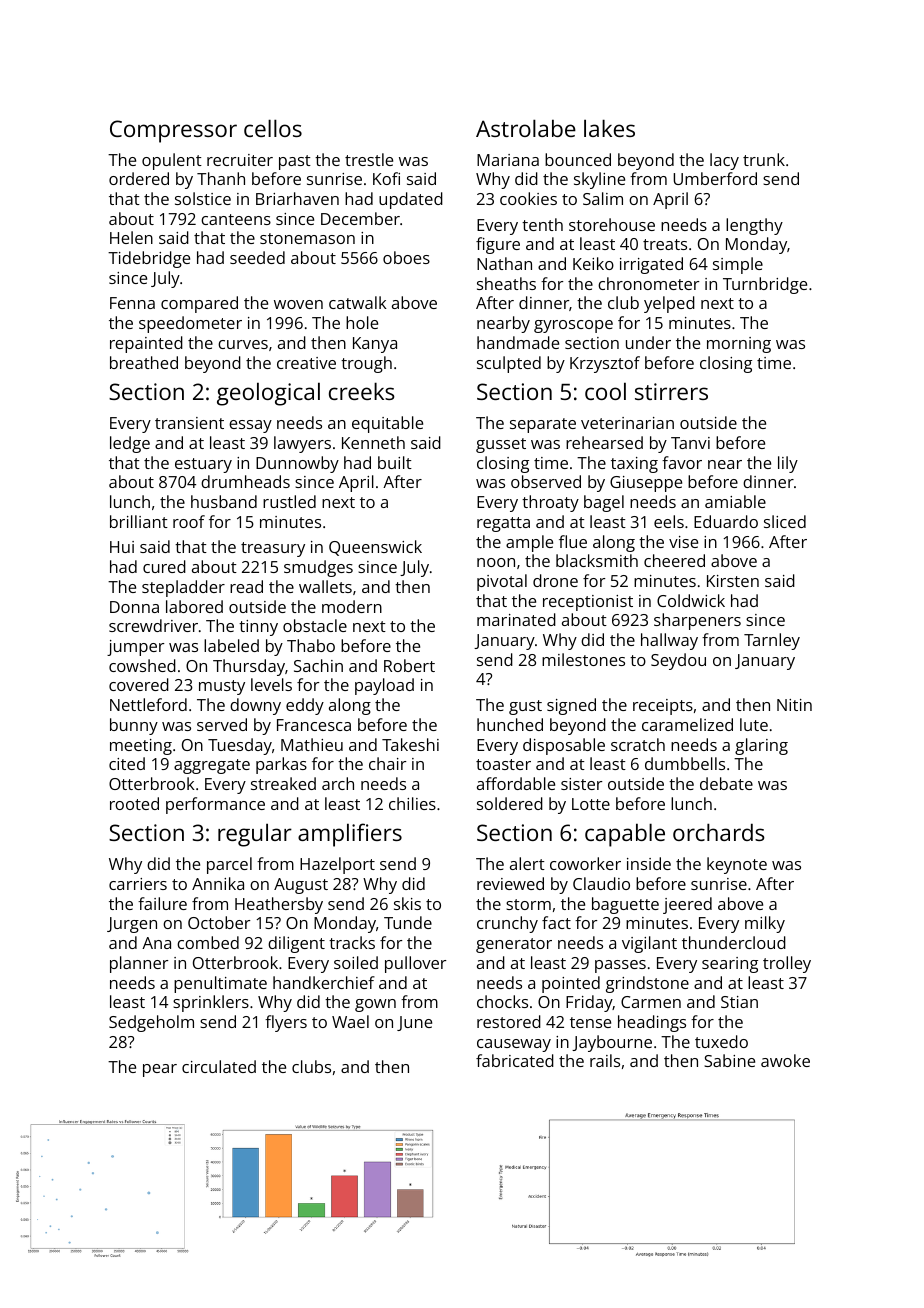 This screenshot has width=924, height=1308. Describe the element at coordinates (211, 1003) in the screenshot. I see `sprinklers` at that location.
